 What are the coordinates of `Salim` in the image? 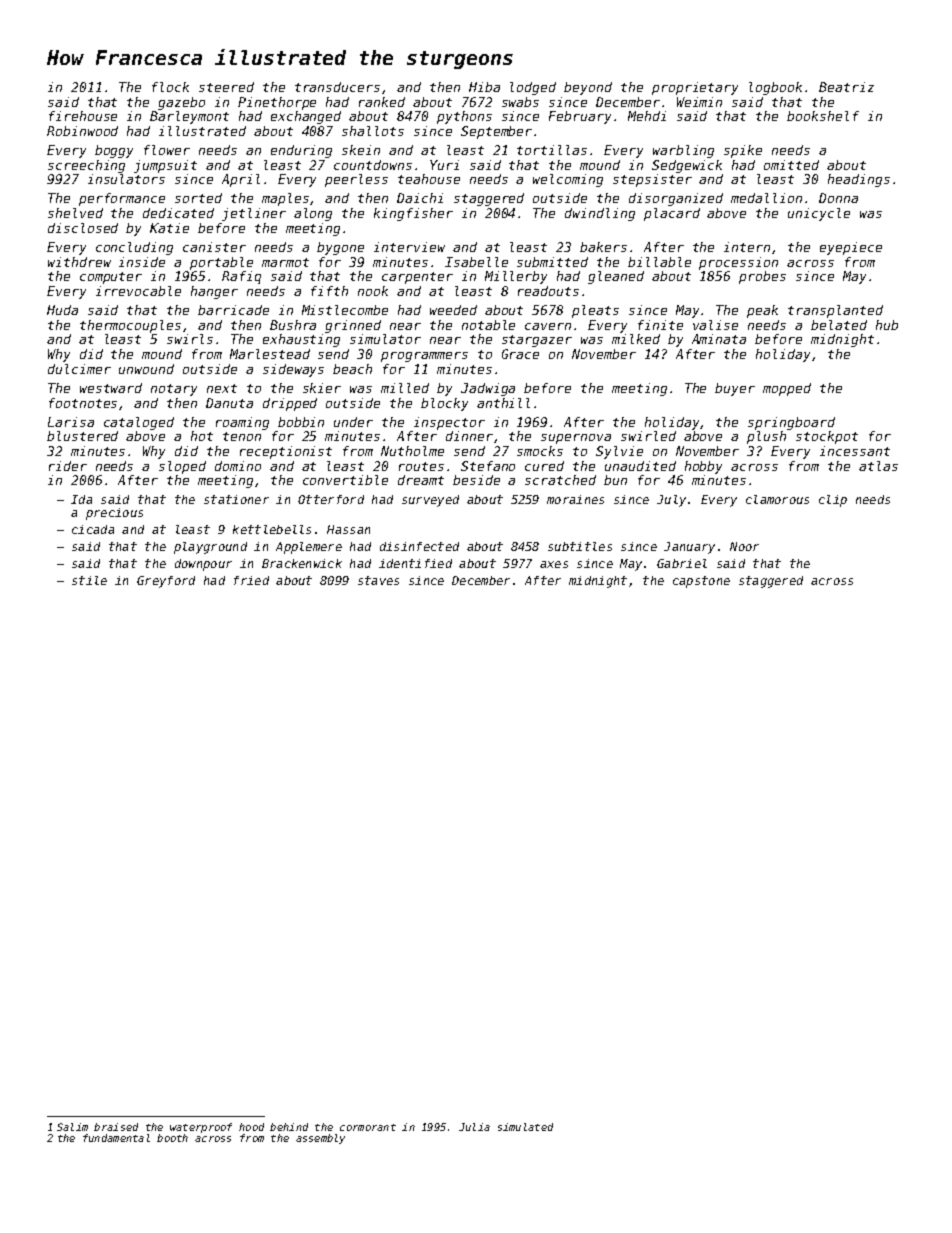 It's located at (72, 1127).
